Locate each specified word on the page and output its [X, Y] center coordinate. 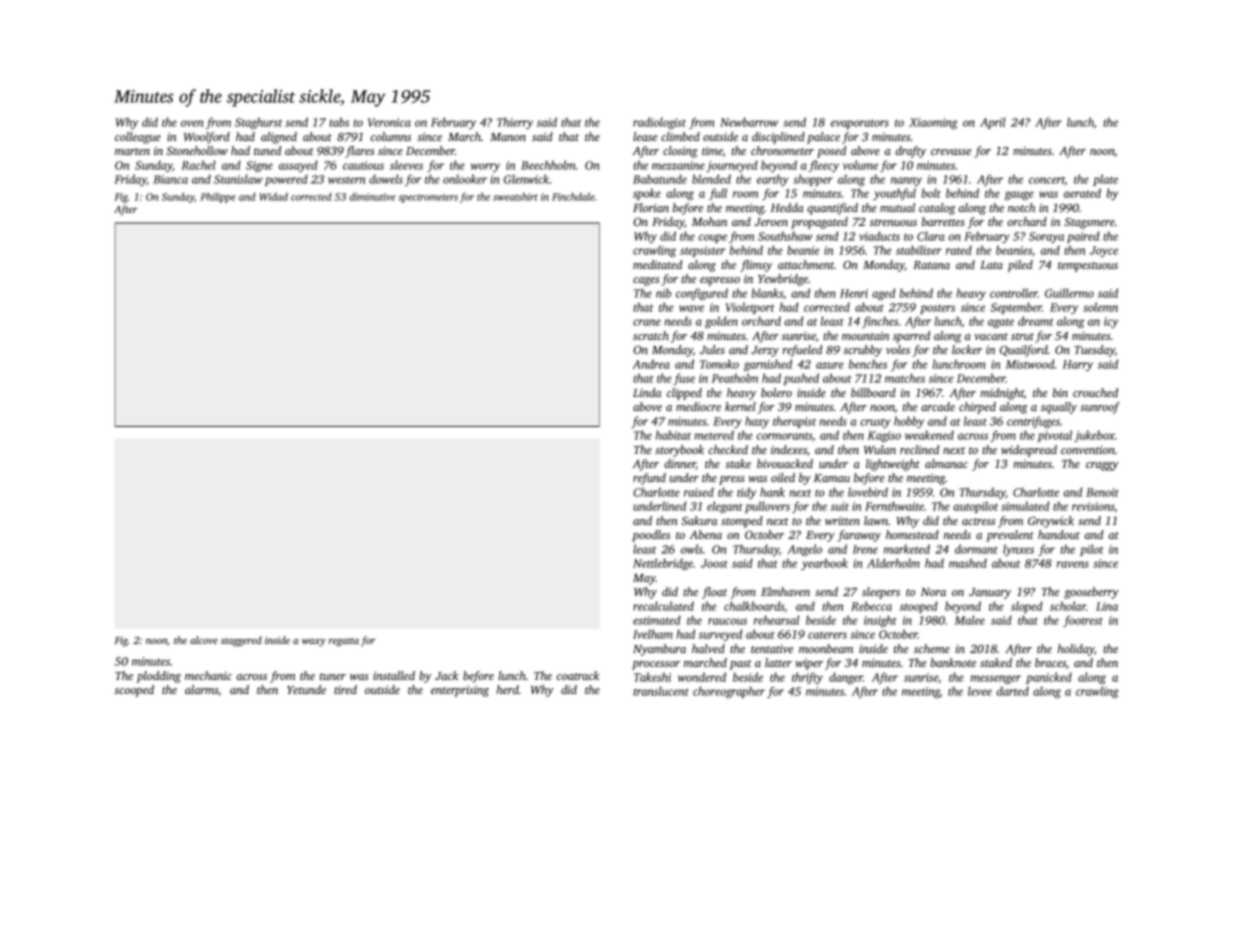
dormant [976, 549]
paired [1083, 237]
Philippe [218, 198]
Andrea [651, 364]
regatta [344, 642]
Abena [705, 534]
